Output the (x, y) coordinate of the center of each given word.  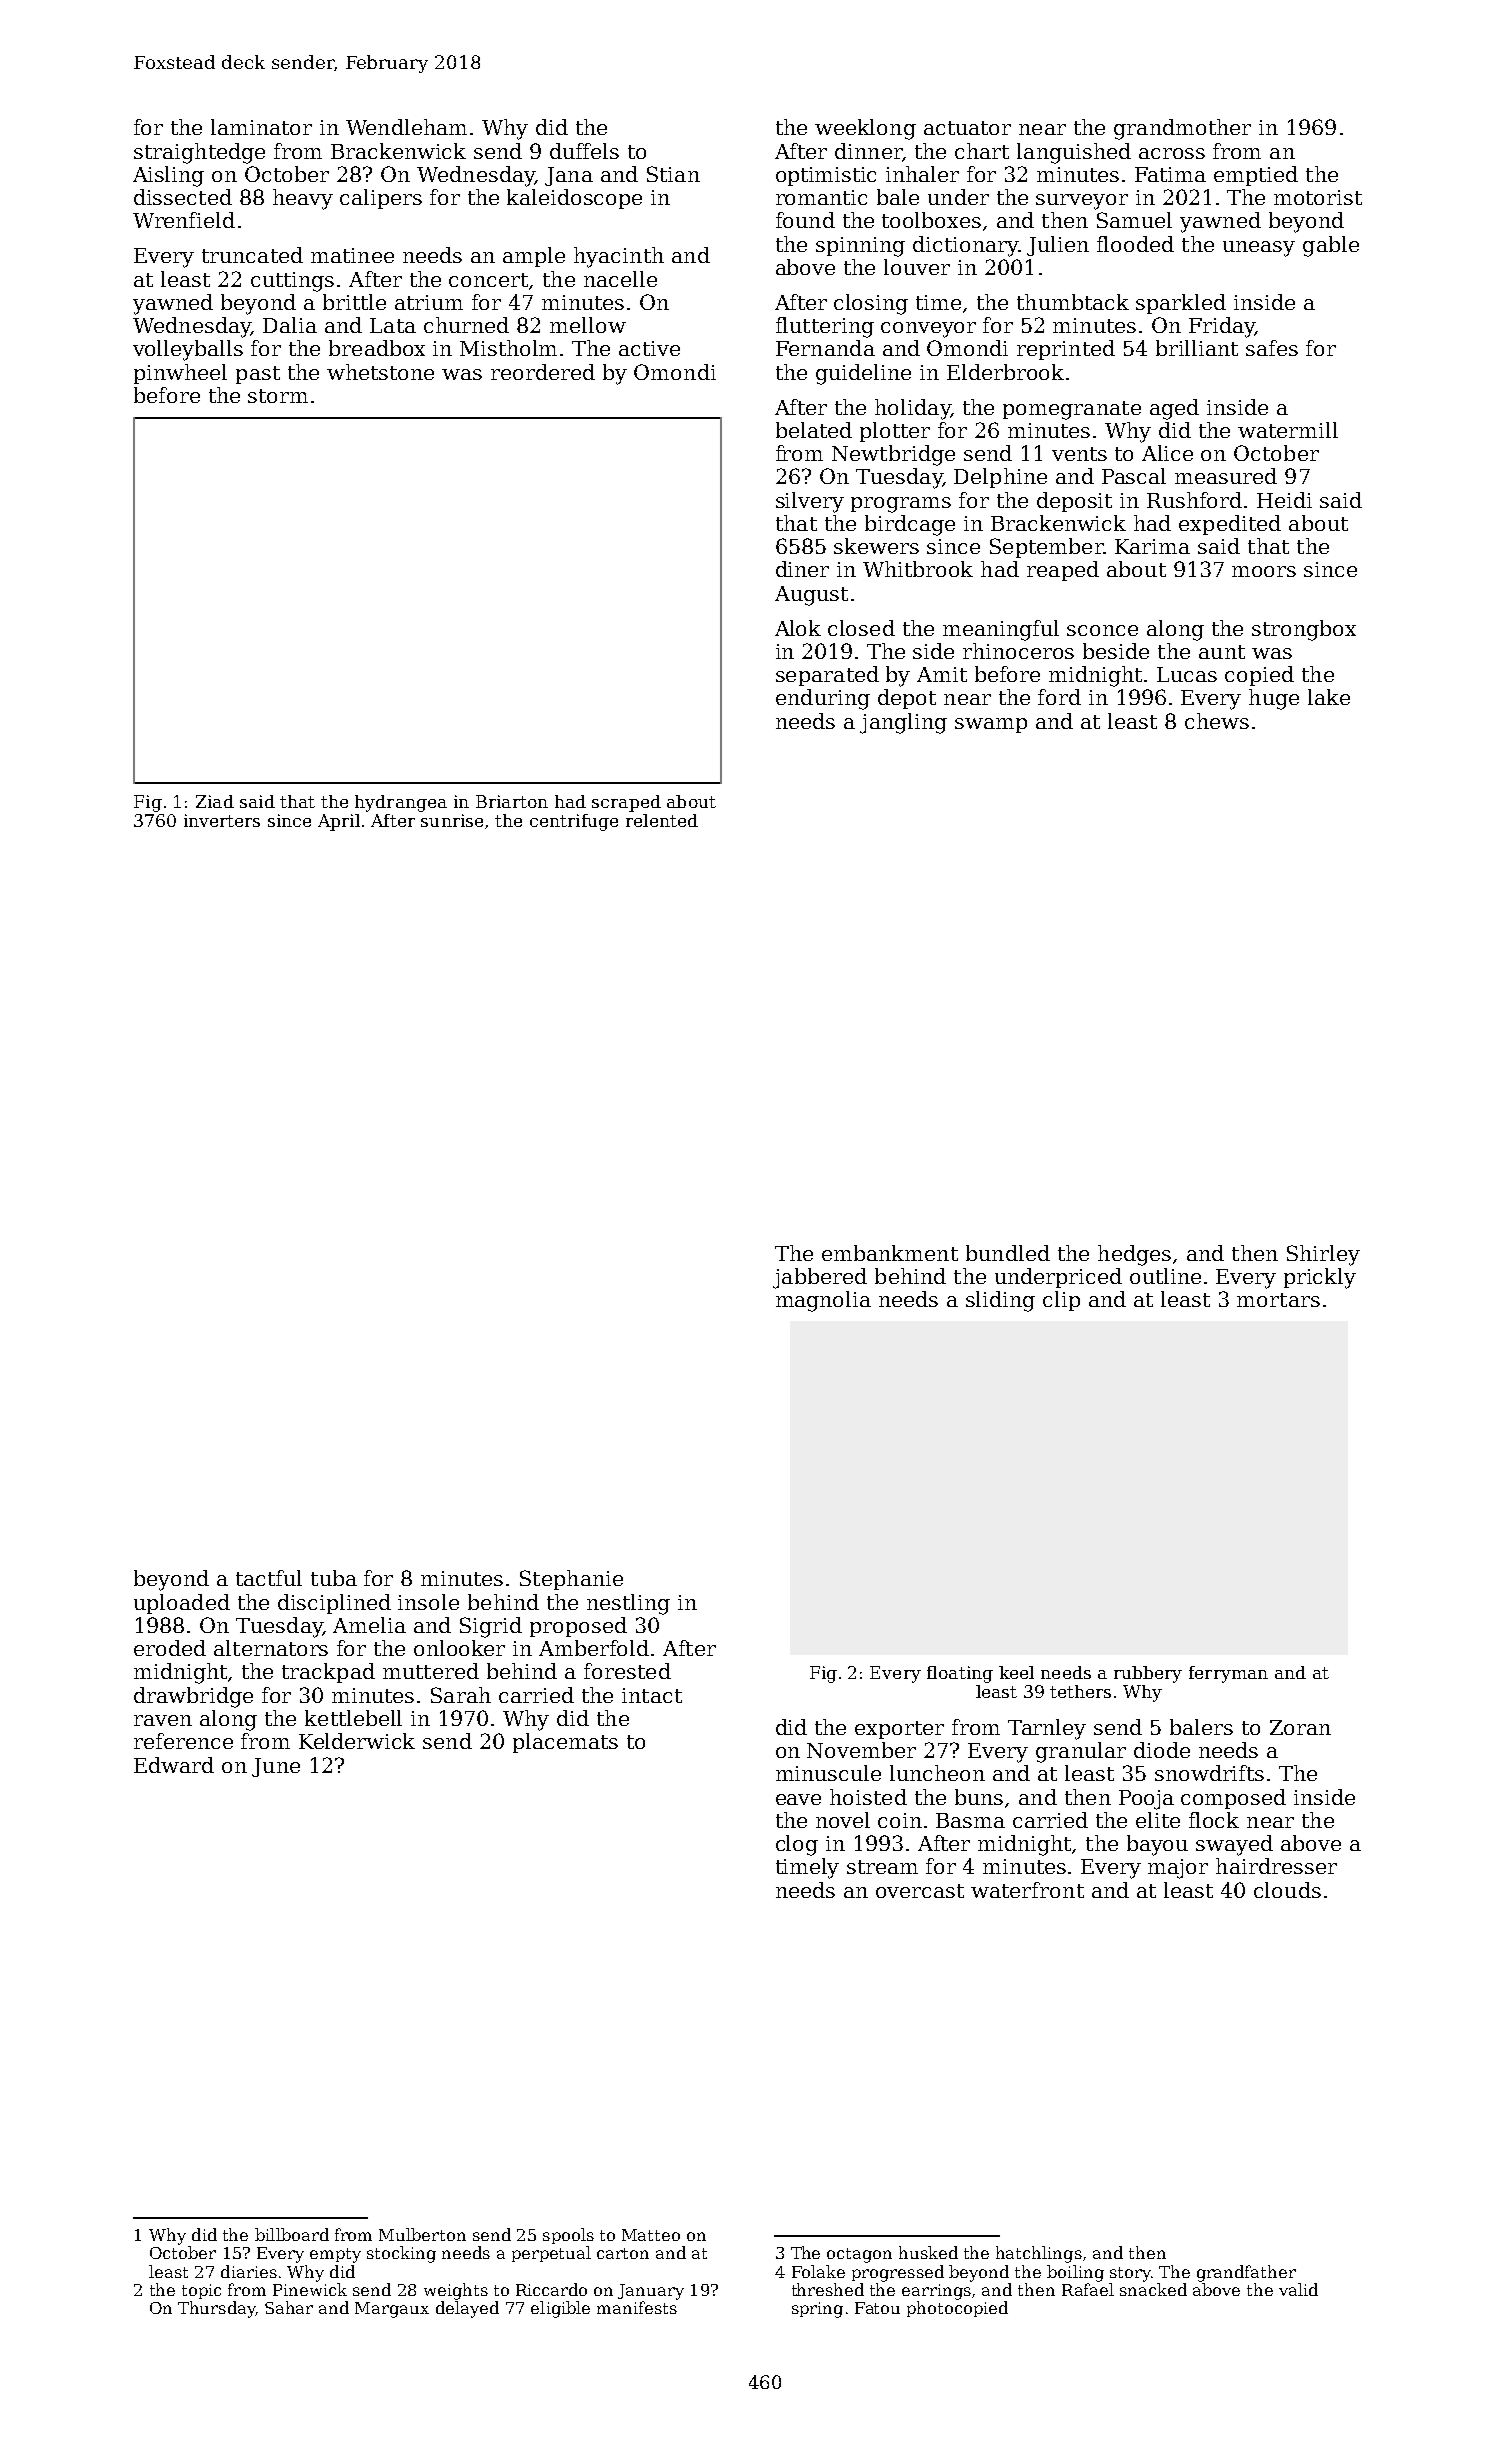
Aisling (168, 176)
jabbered (820, 1278)
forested (627, 1671)
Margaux (392, 2310)
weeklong (865, 129)
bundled (1008, 1253)
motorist (1318, 197)
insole (428, 1602)
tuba (334, 1578)
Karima (1152, 546)
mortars (1278, 1300)
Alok (798, 628)
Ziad (215, 801)
